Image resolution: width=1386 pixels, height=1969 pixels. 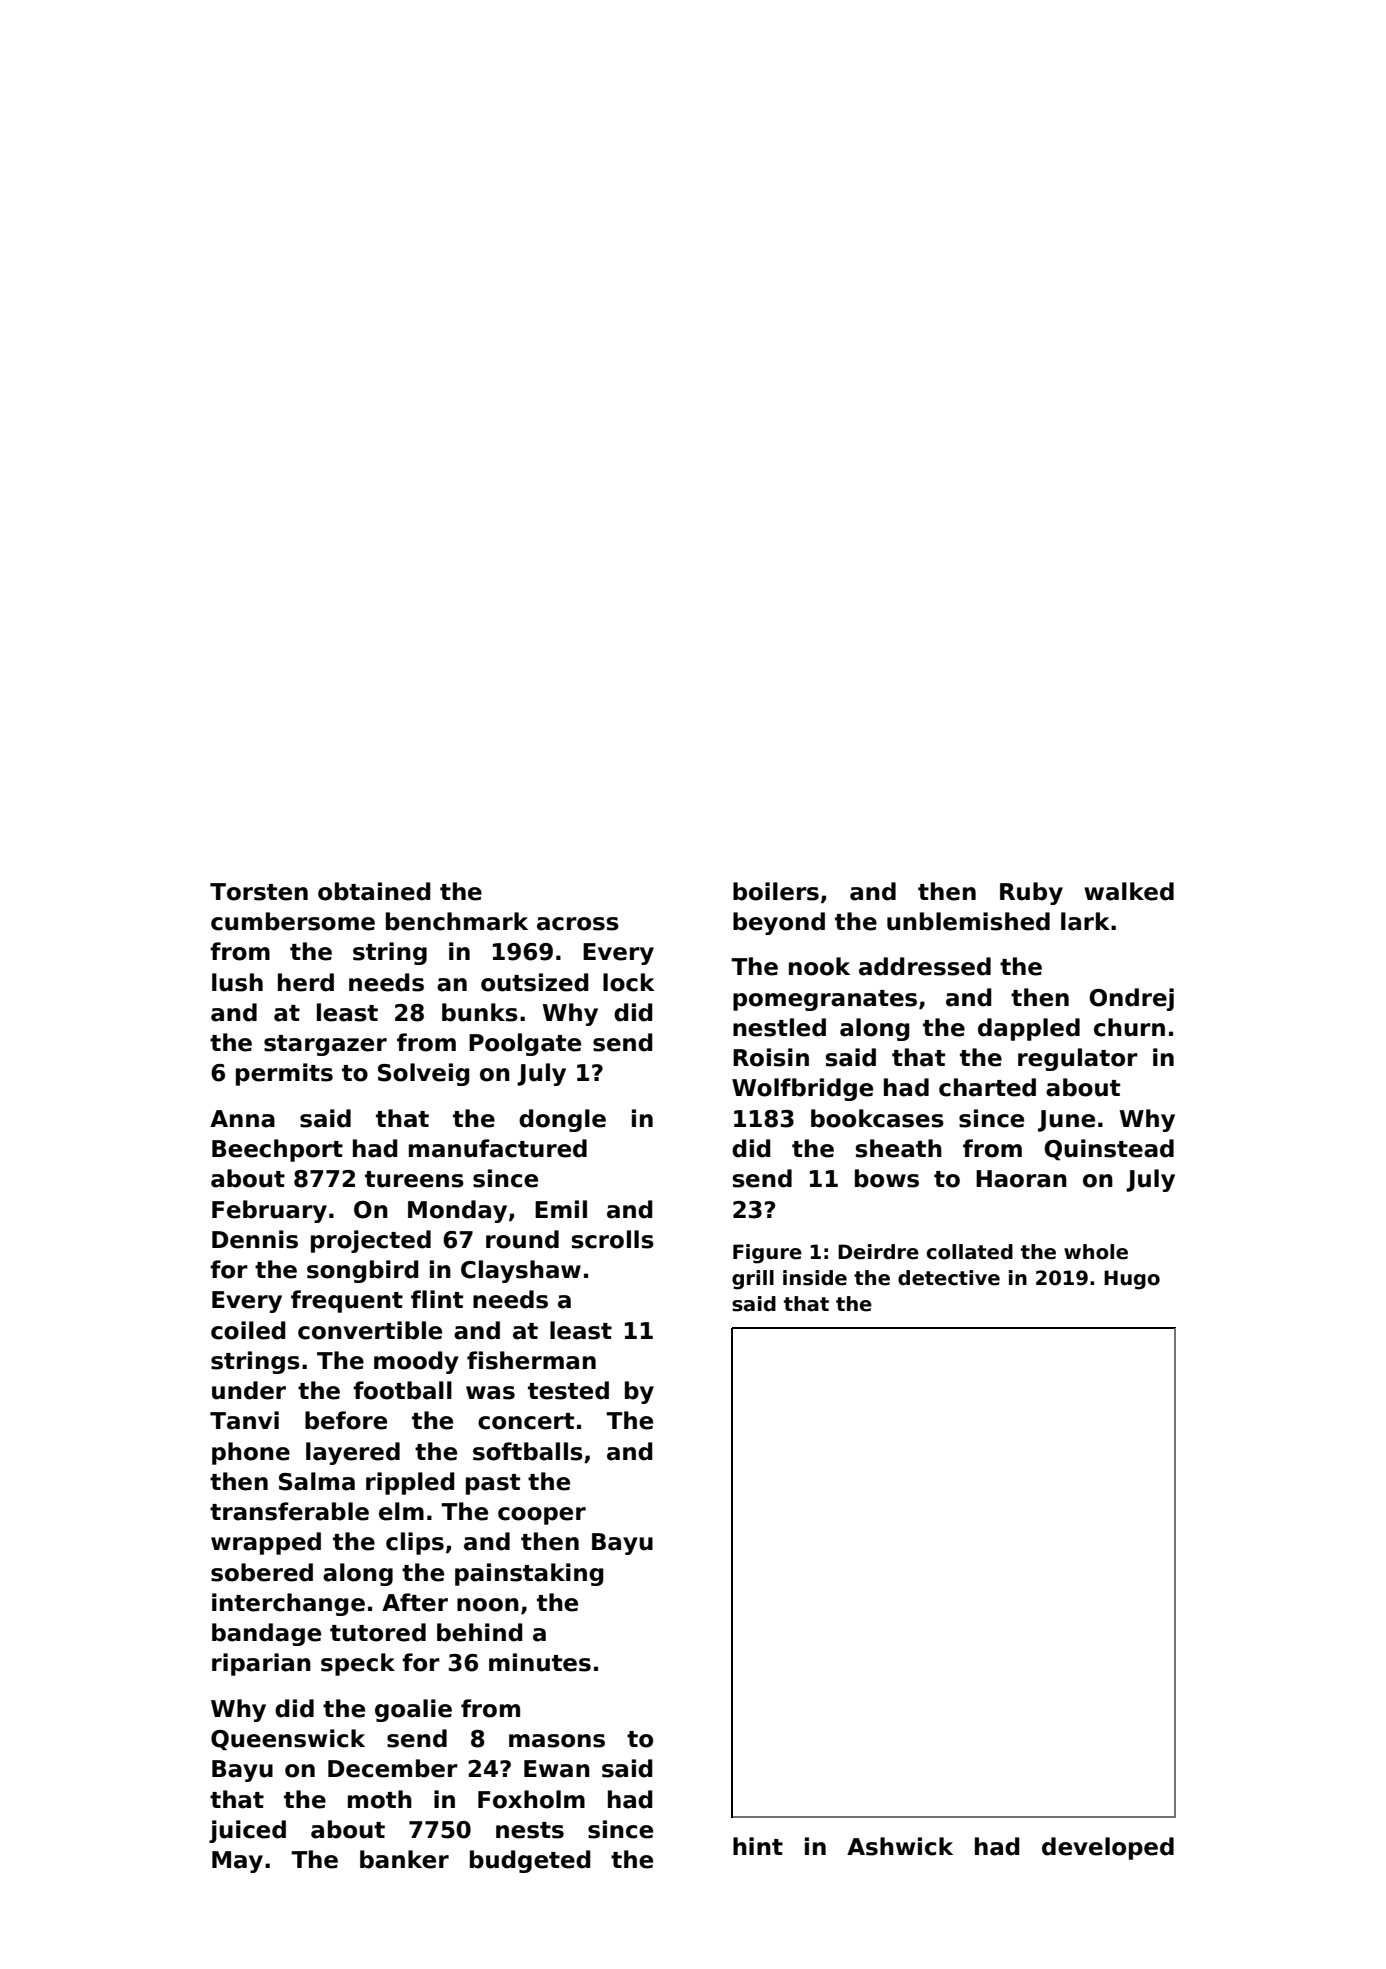 I want to click on softballs, so click(x=528, y=1451).
